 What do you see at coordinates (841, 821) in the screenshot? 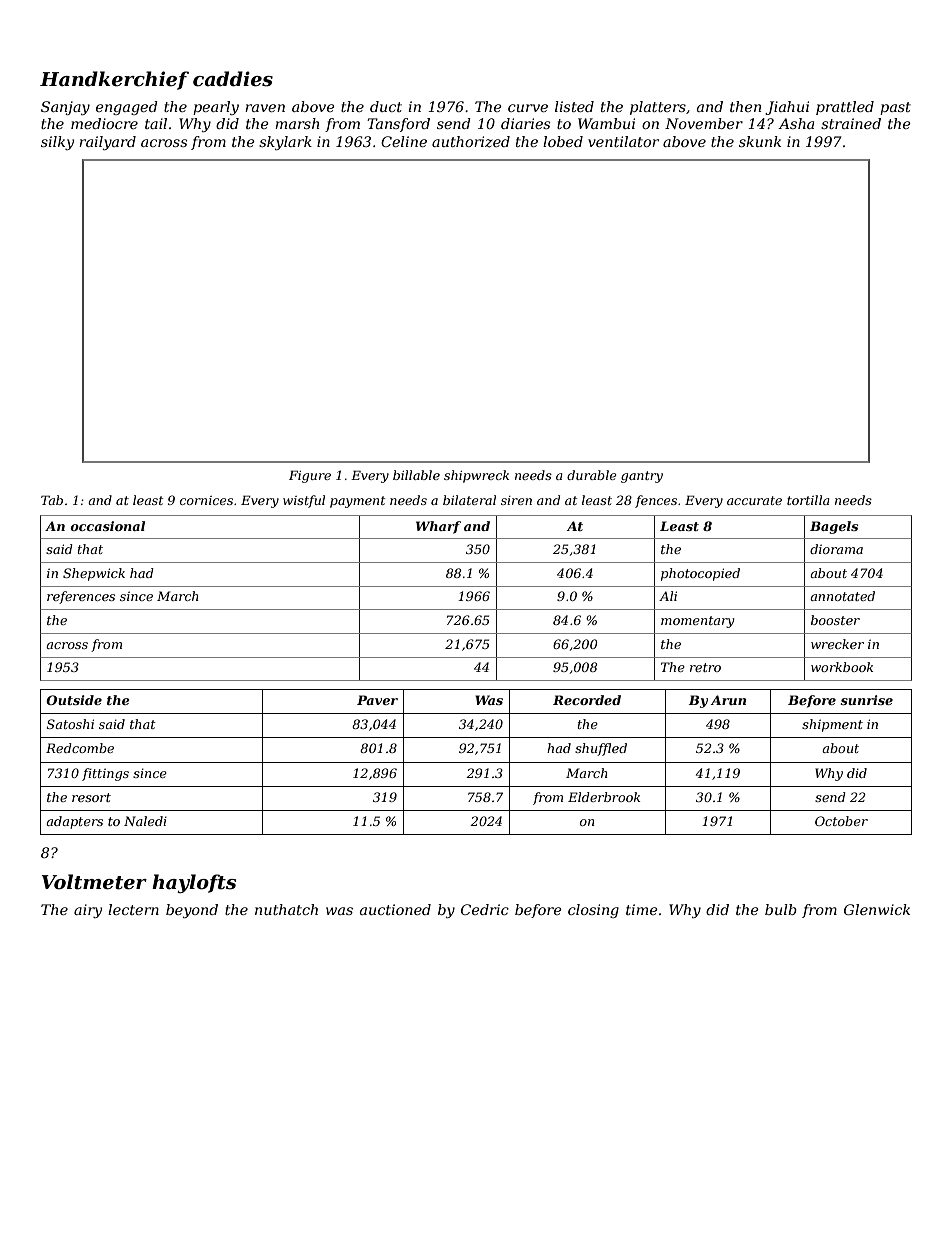
I see `October` at bounding box center [841, 821].
